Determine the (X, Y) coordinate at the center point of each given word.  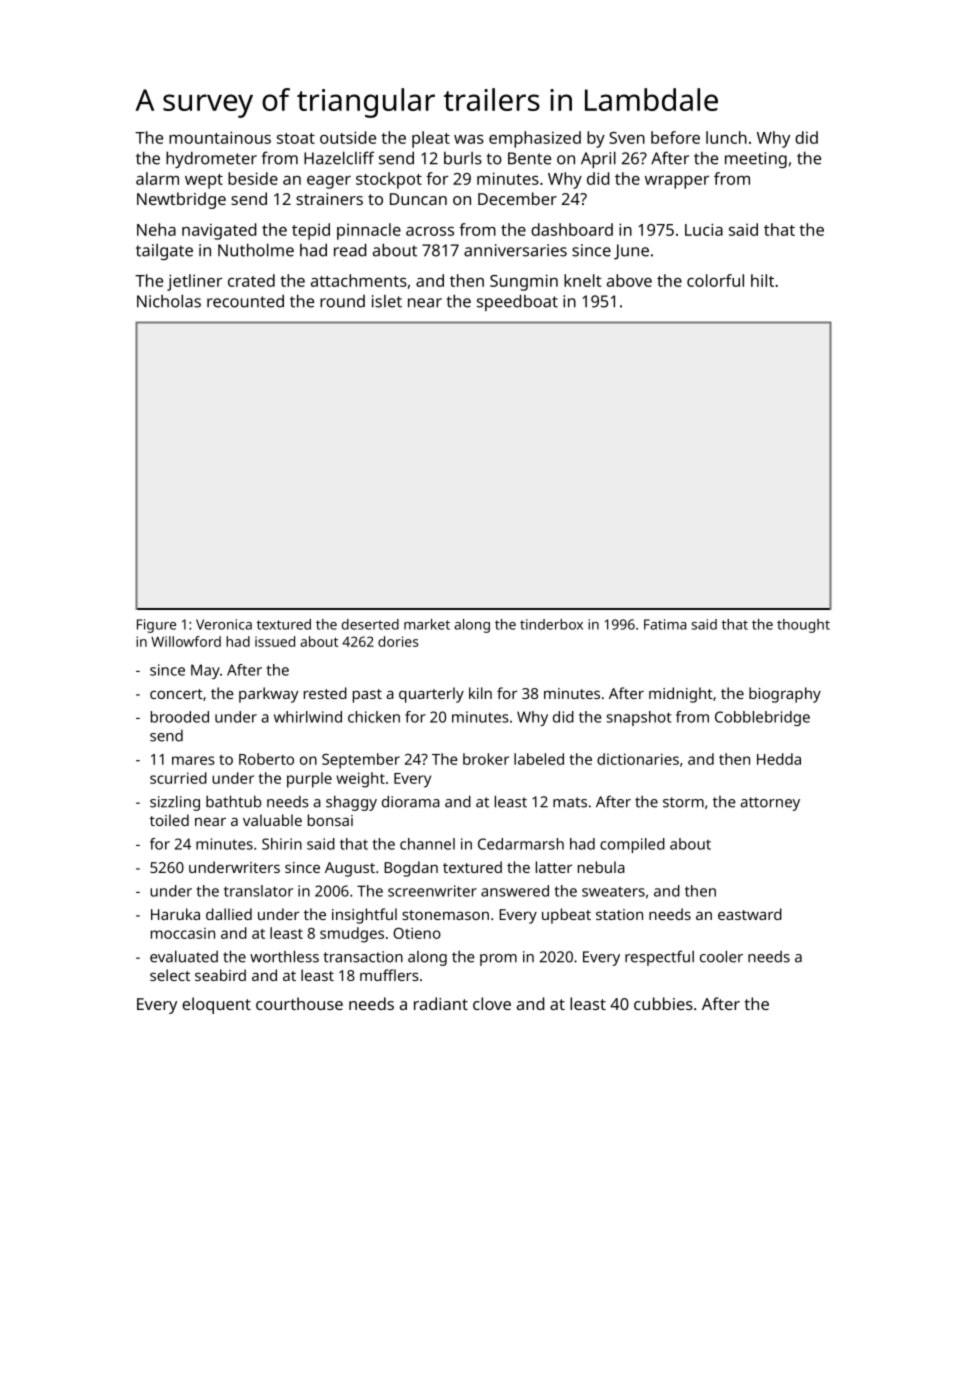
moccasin (183, 933)
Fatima (665, 624)
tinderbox (551, 624)
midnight (681, 695)
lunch (726, 137)
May (205, 671)
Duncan (418, 199)
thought (803, 626)
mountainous (220, 137)
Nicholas (169, 301)
